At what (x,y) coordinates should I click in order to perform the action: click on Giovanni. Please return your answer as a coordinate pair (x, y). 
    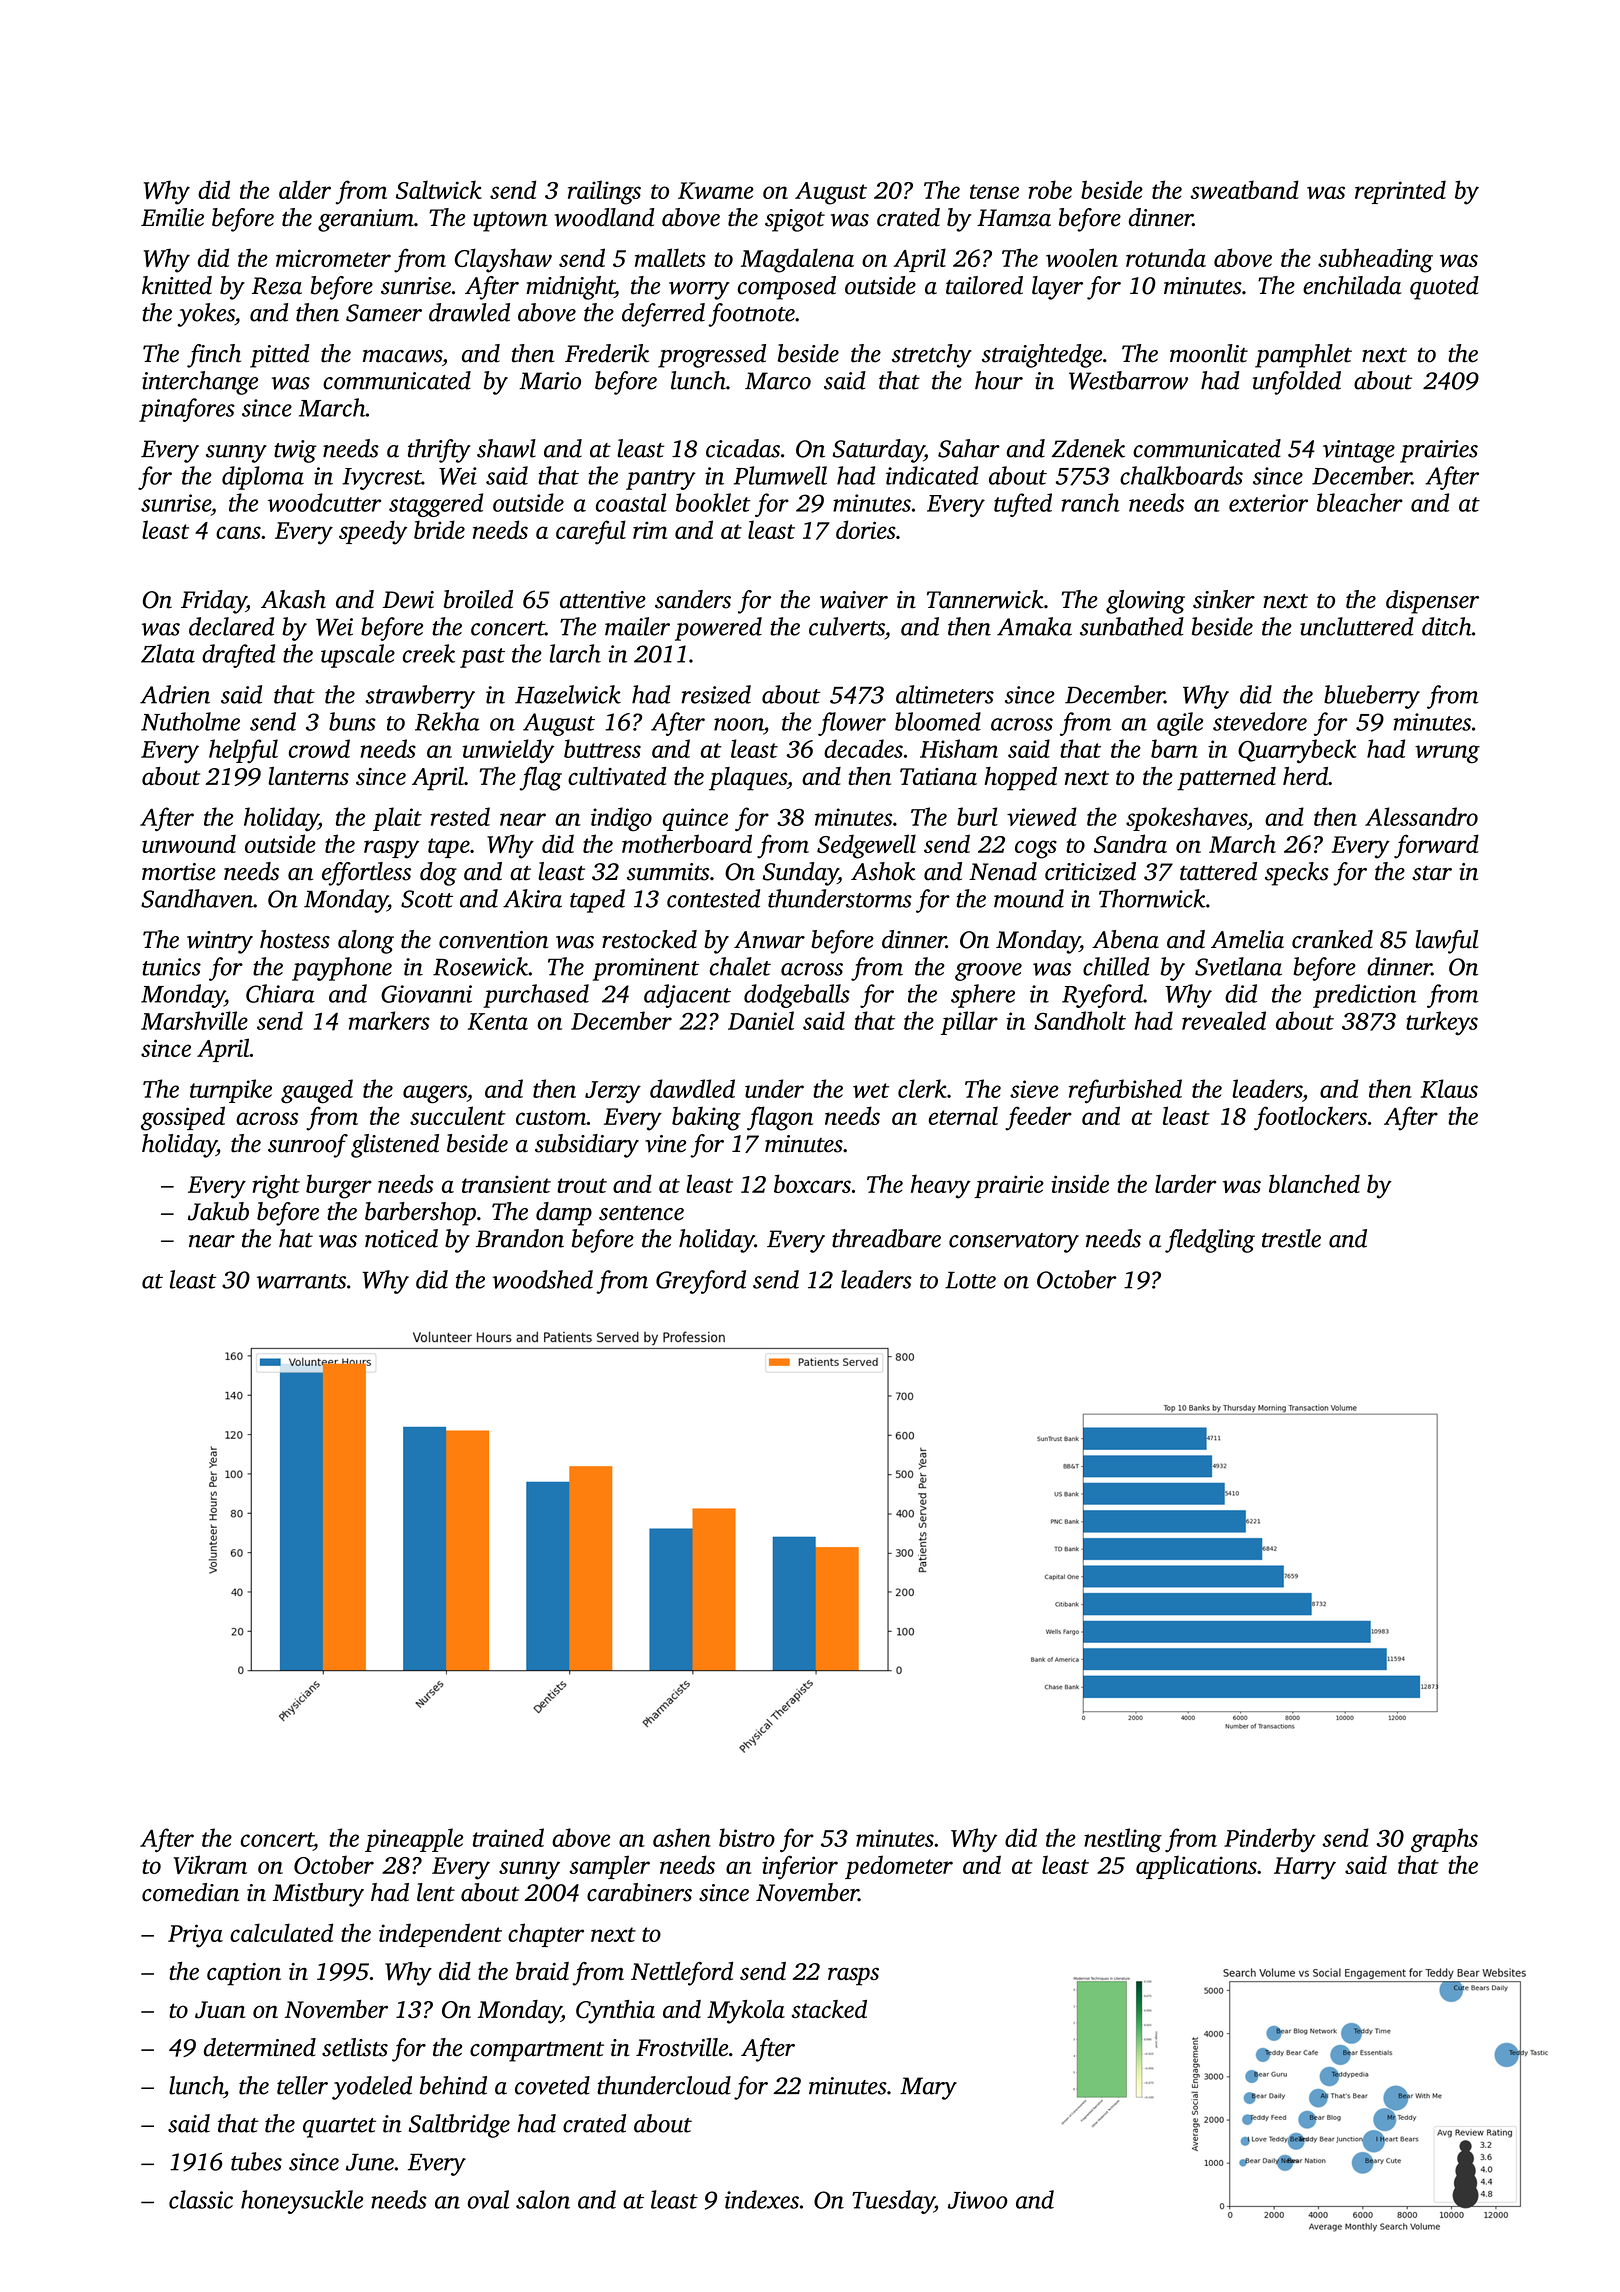
    Looking at the image, I should click on (426, 994).
